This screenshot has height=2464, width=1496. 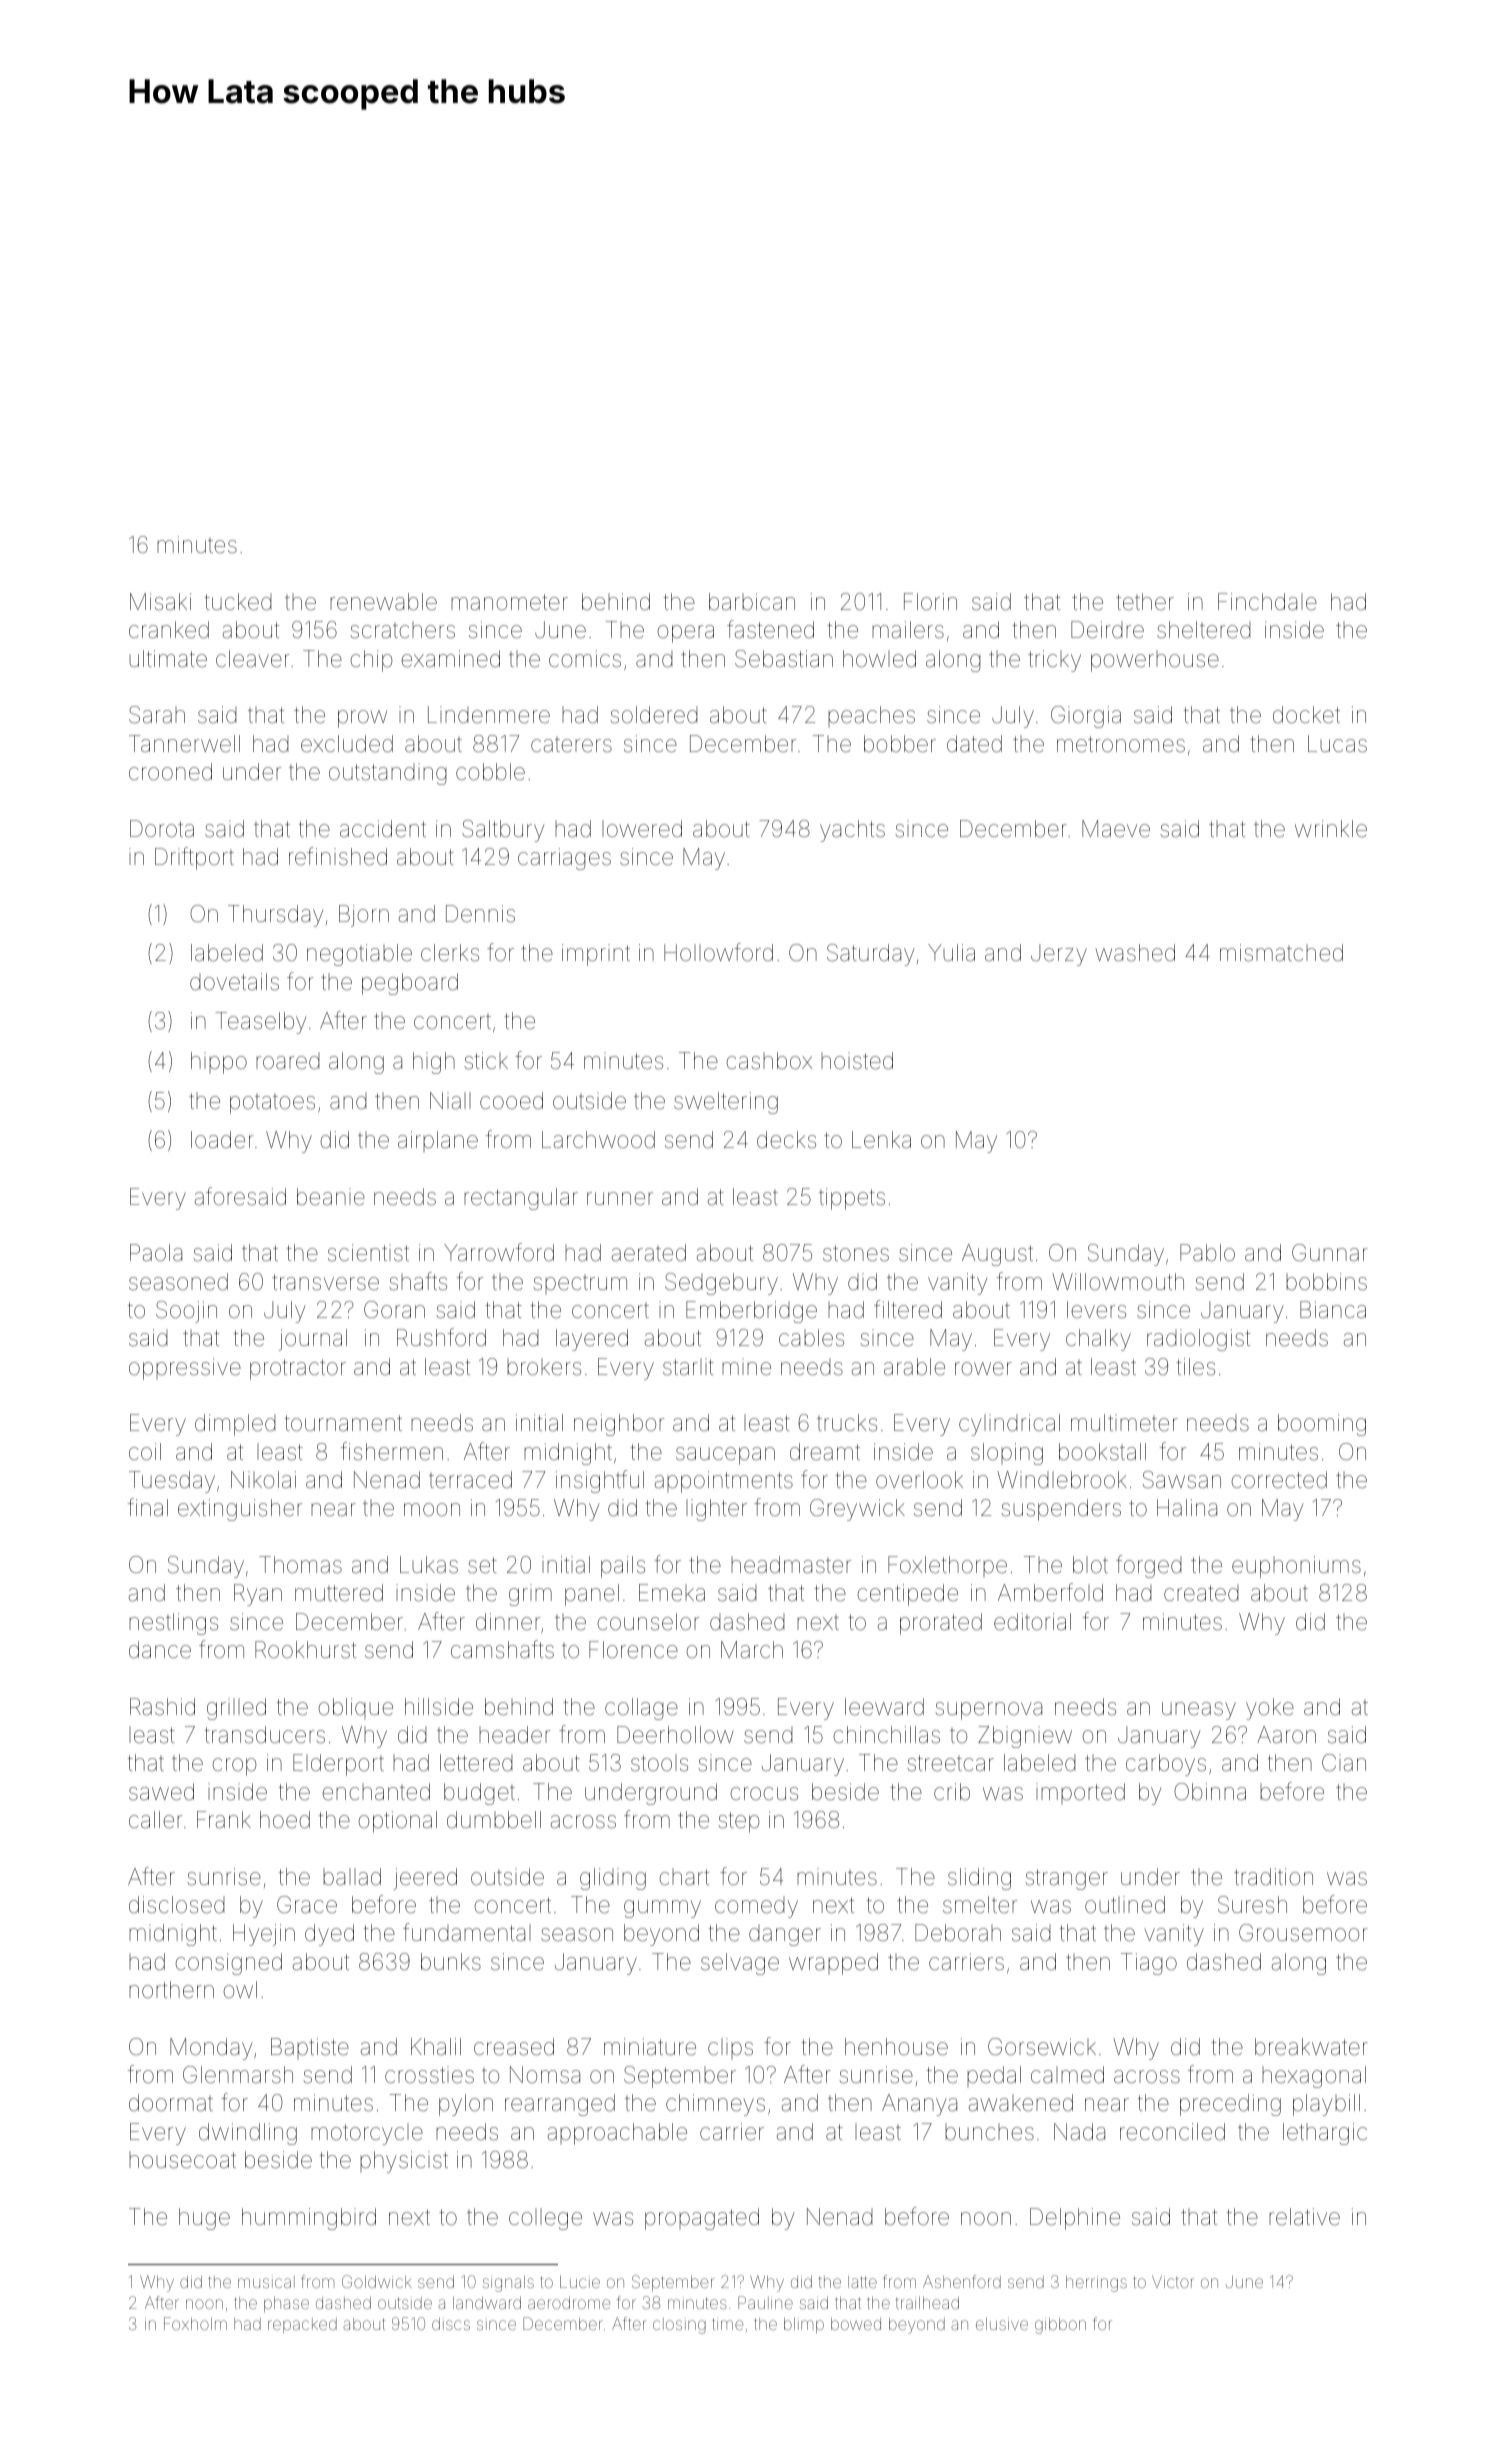 What do you see at coordinates (1066, 1879) in the screenshot?
I see `stranger` at bounding box center [1066, 1879].
